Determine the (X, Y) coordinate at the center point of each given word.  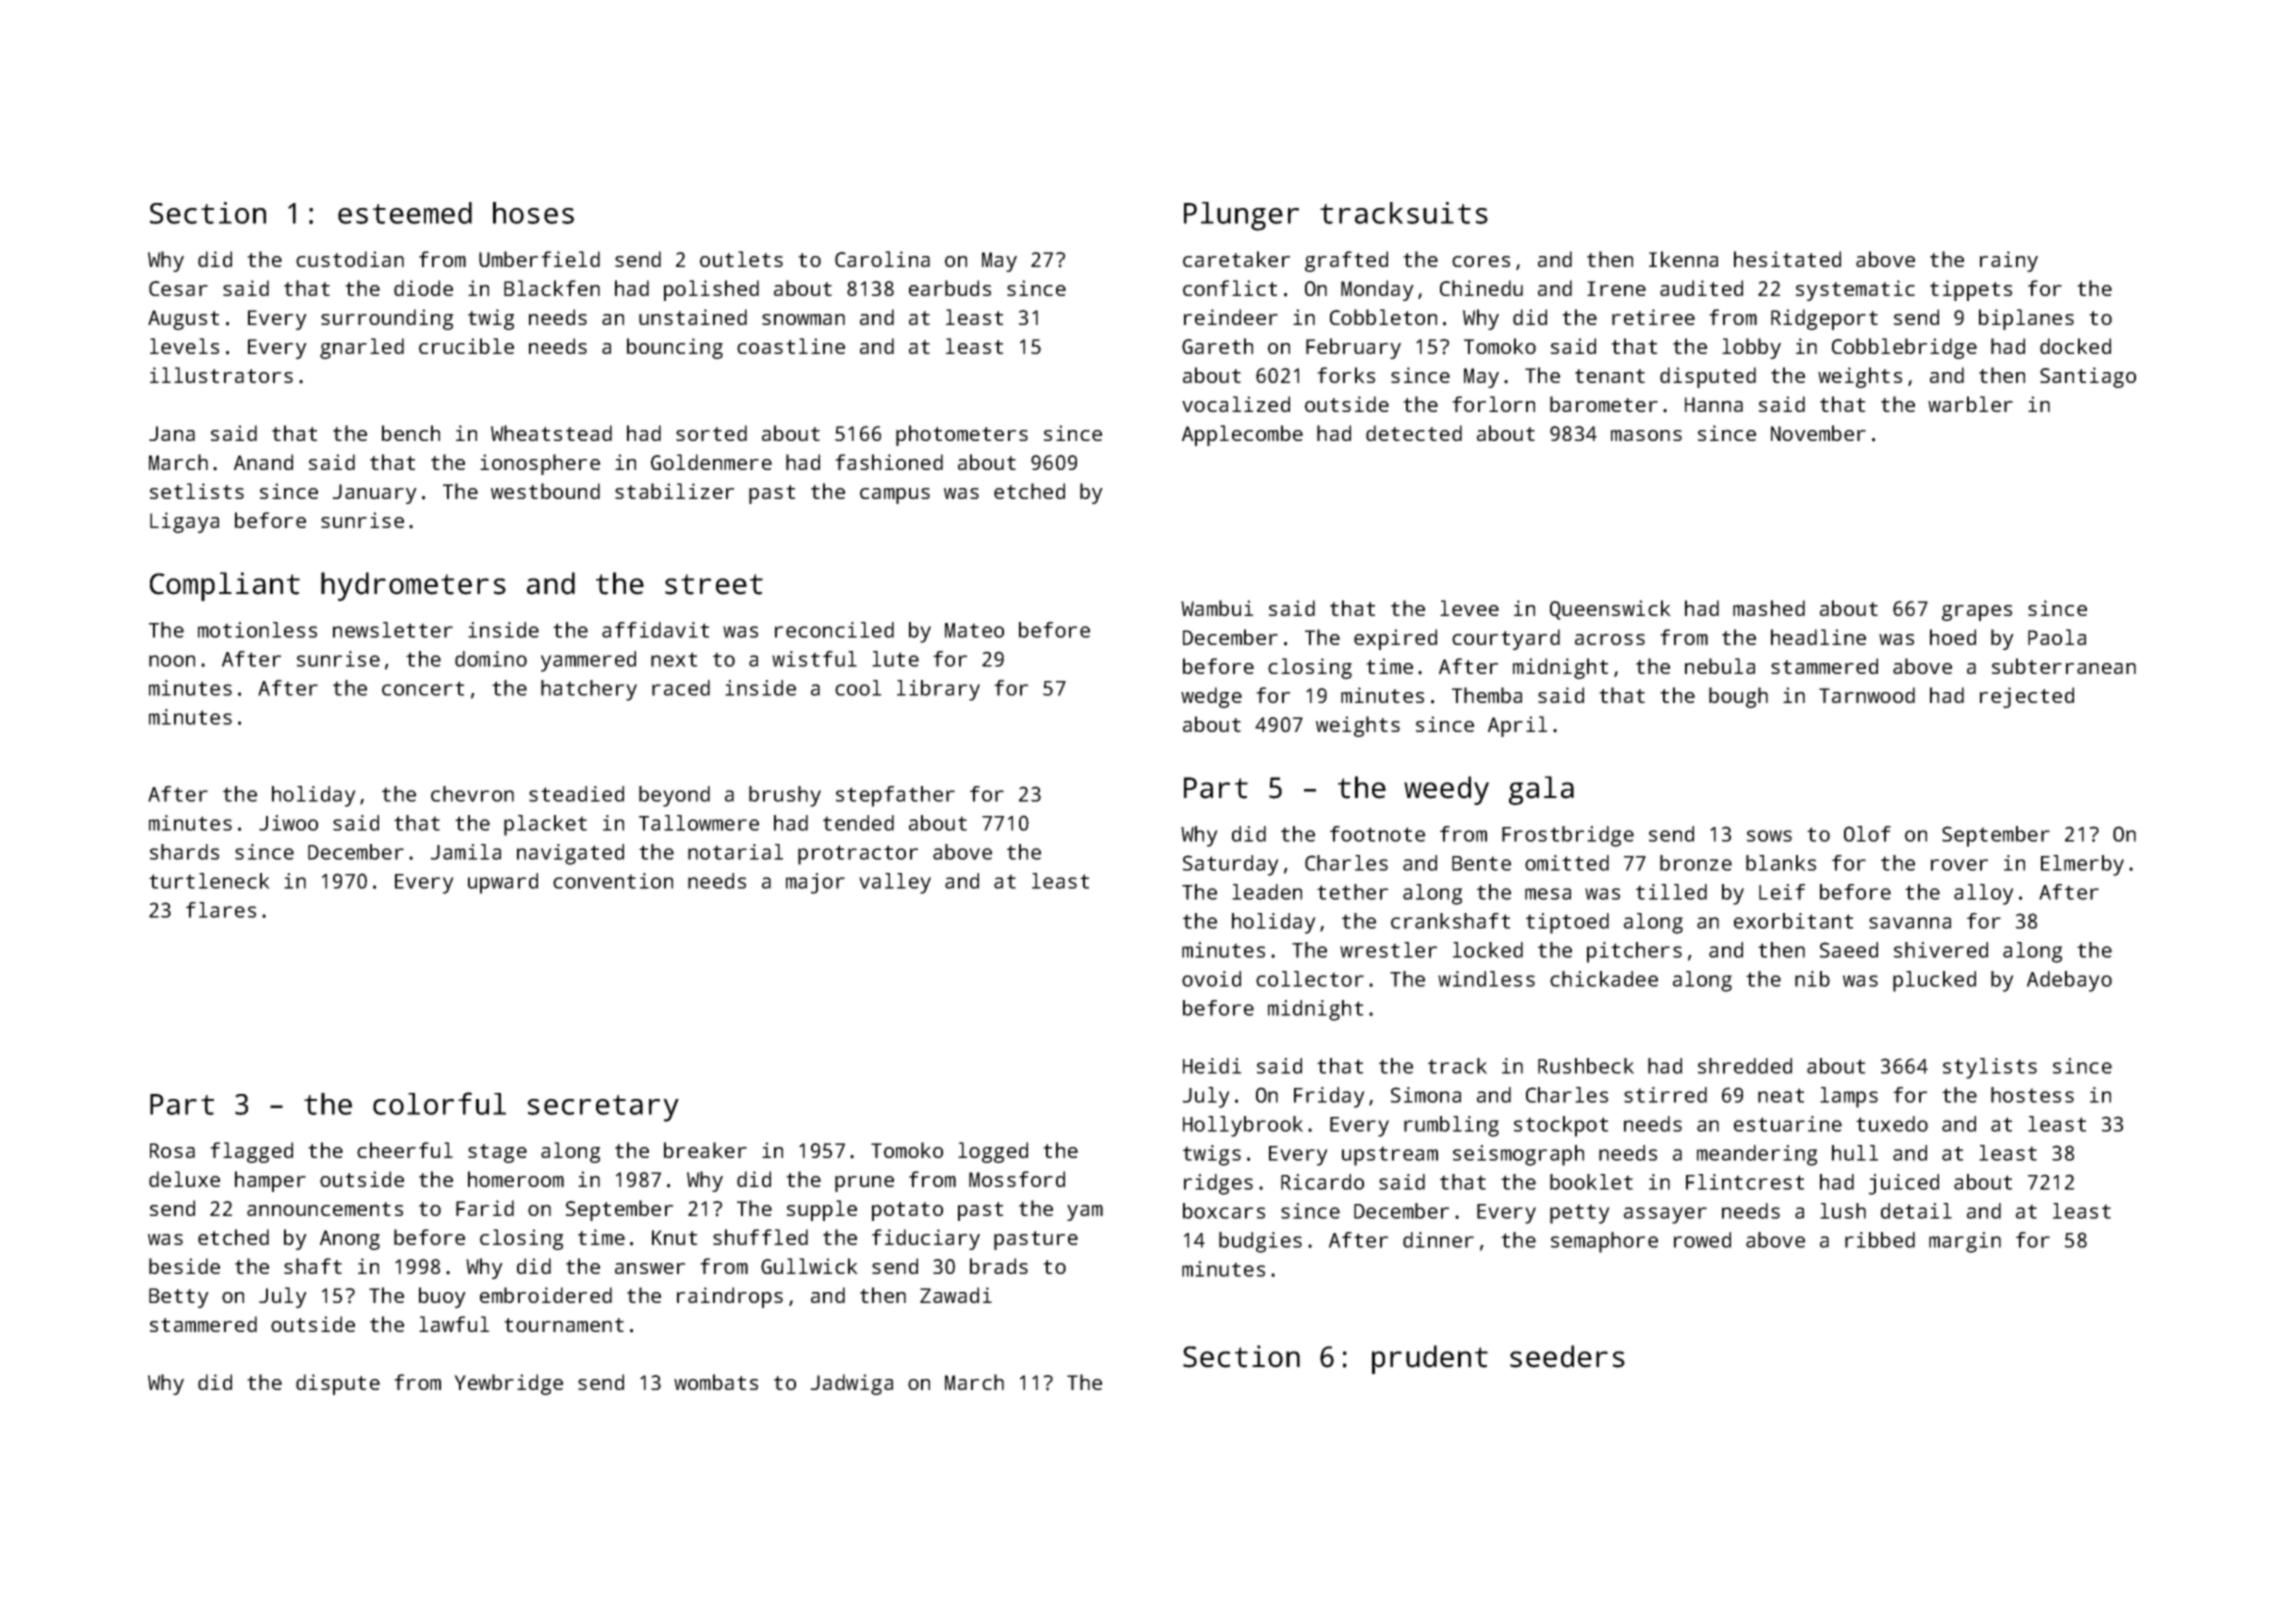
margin (1965, 1242)
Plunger (1241, 216)
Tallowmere (699, 823)
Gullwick (809, 1266)
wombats (716, 1382)
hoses (533, 213)
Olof (1867, 834)
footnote (1377, 834)
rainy (2009, 261)
